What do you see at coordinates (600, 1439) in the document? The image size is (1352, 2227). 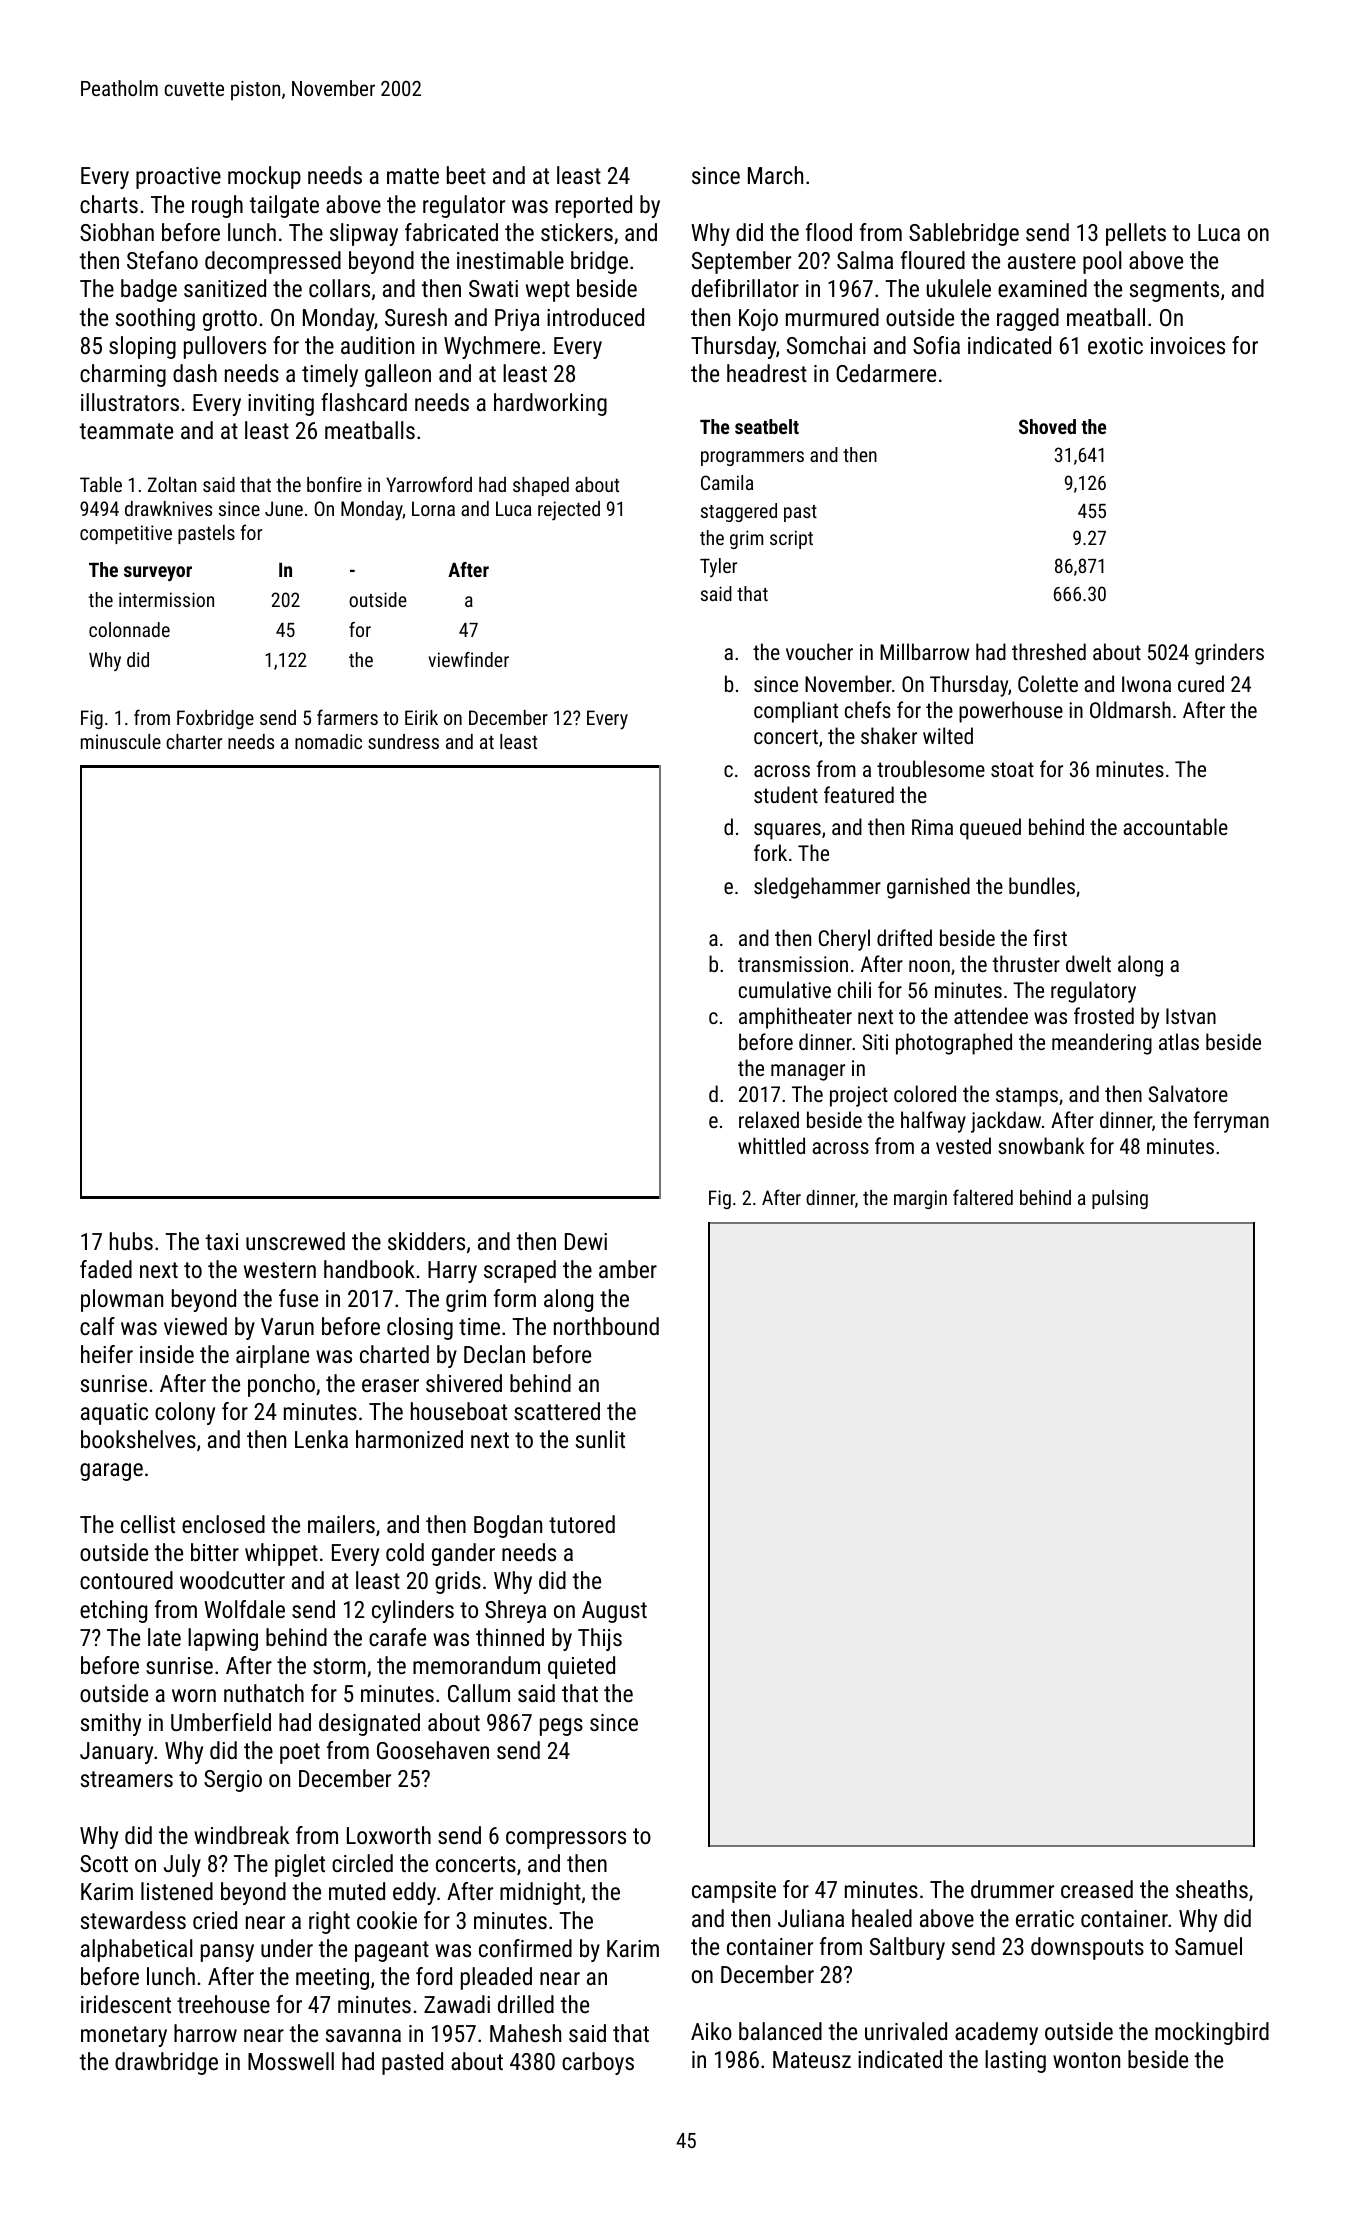 I see `sunlit` at bounding box center [600, 1439].
